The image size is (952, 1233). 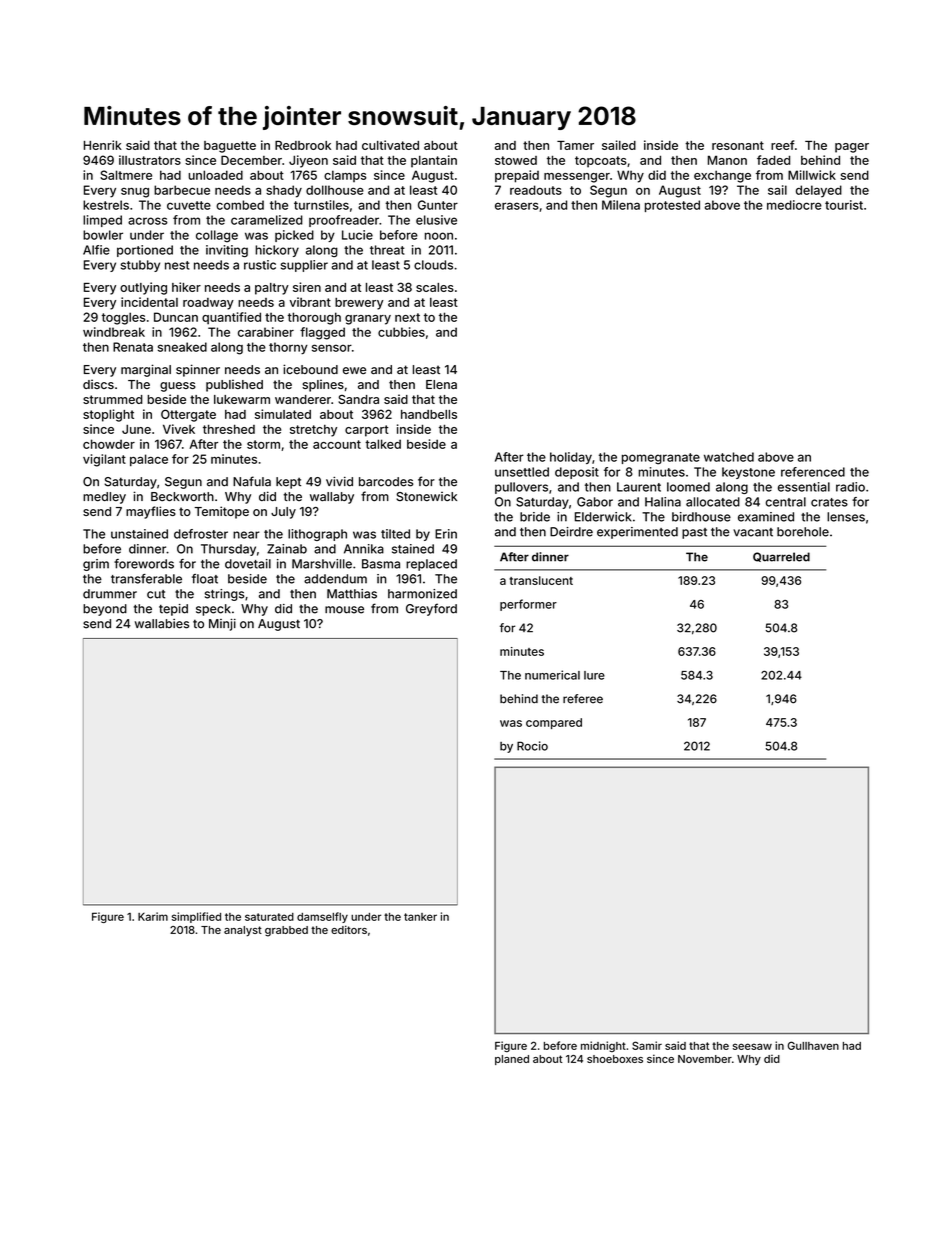 What do you see at coordinates (96, 250) in the screenshot?
I see `Alfie` at bounding box center [96, 250].
